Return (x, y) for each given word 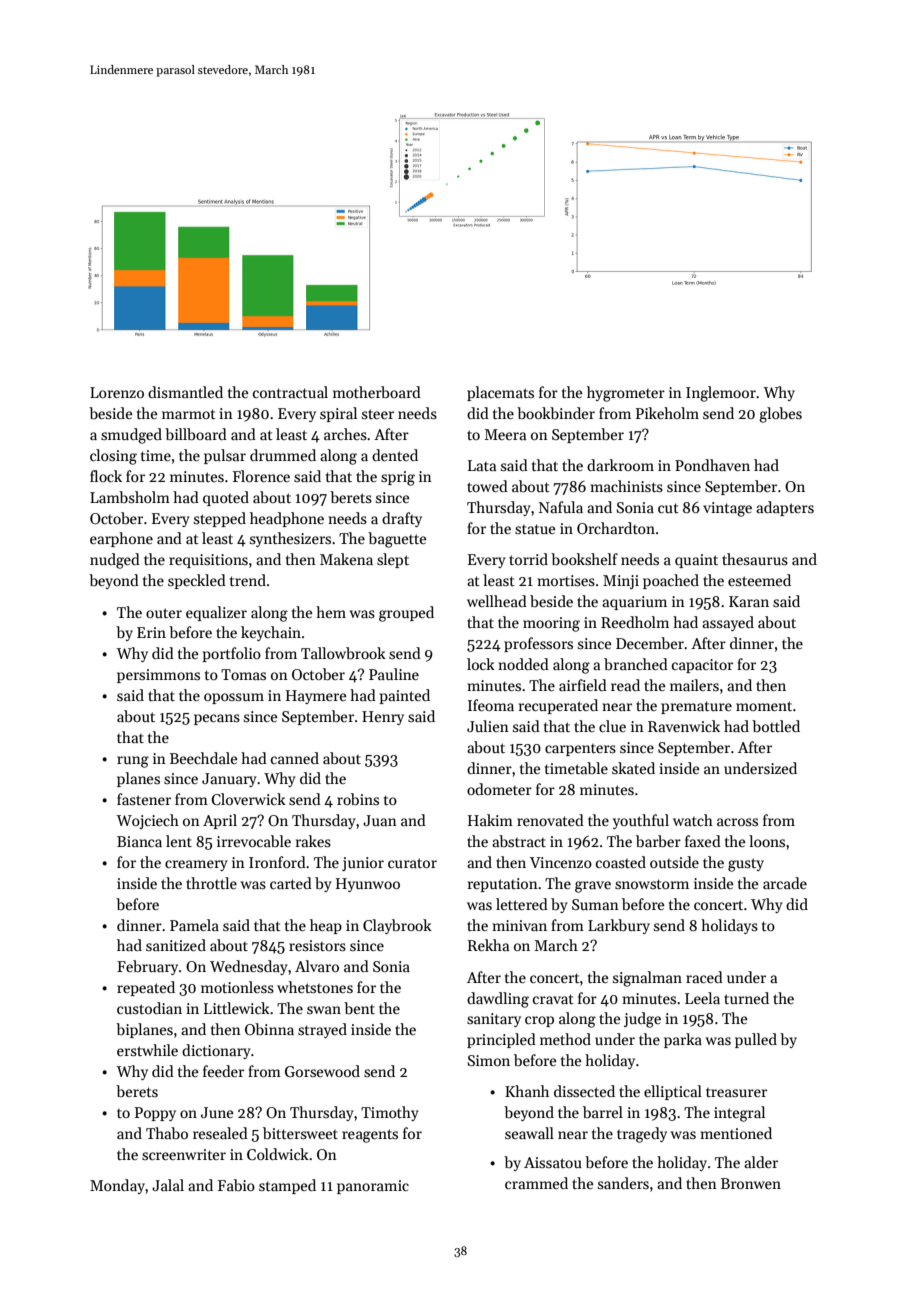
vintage (727, 509)
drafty (402, 519)
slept (393, 560)
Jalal (168, 1185)
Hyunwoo (368, 885)
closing (113, 457)
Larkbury (619, 926)
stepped (220, 519)
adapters (785, 508)
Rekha (488, 945)
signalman (647, 979)
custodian (149, 1008)
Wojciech (147, 821)
